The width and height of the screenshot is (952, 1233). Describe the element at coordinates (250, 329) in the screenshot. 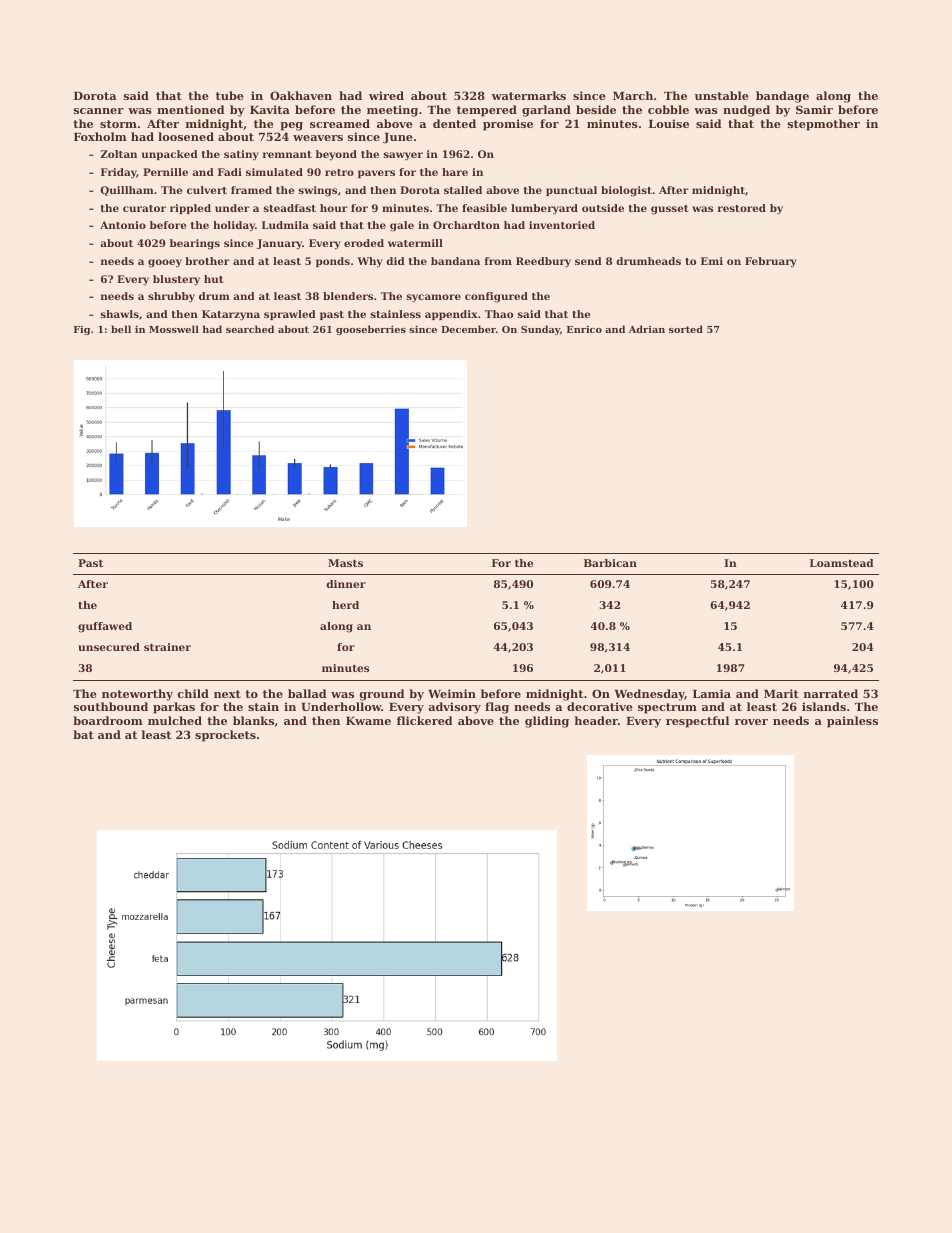

I see `searched` at that location.
